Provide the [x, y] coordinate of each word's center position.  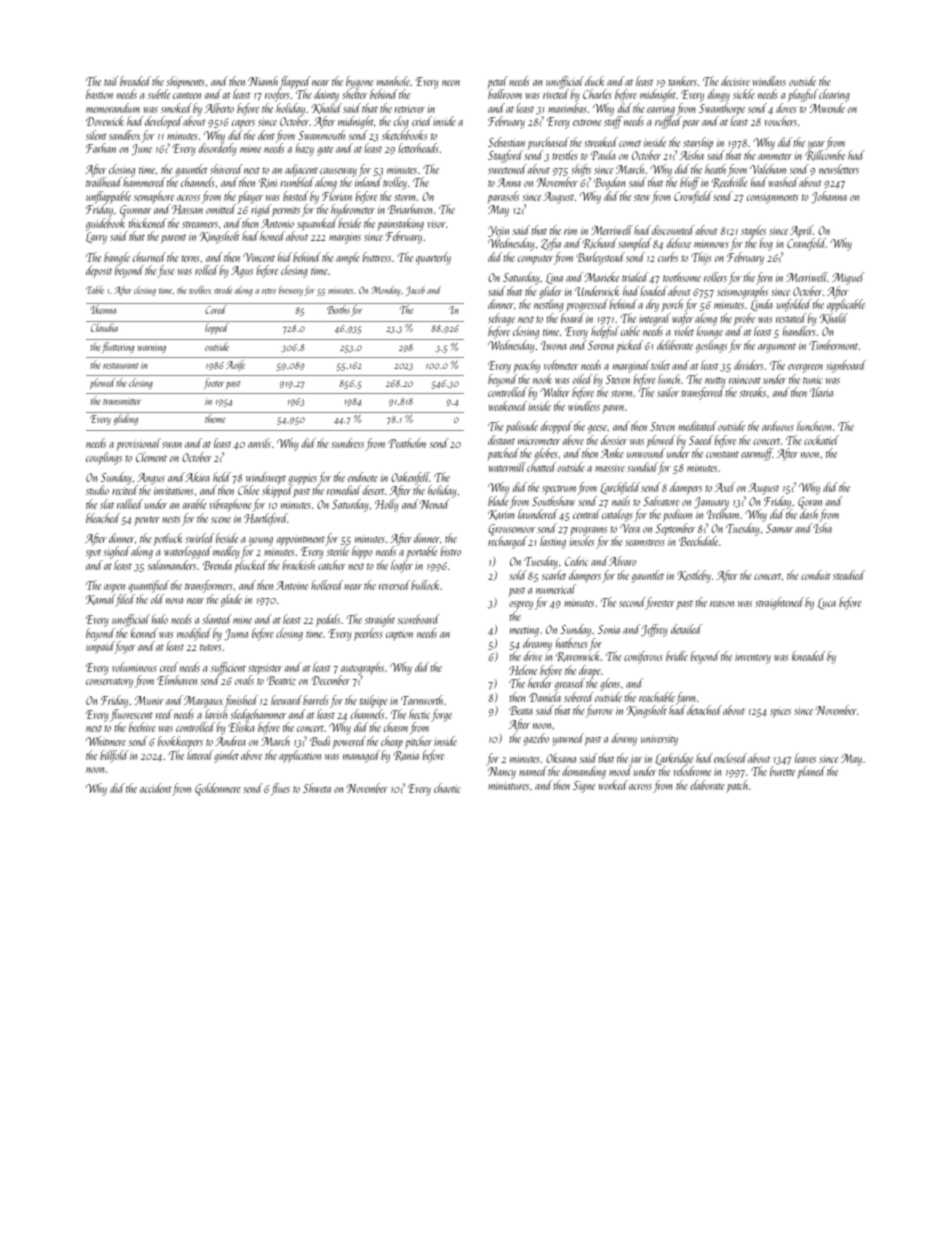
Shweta [317, 788]
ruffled [668, 122]
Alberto [219, 108]
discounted [673, 230]
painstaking [400, 225]
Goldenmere [218, 789]
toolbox [200, 290]
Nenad [435, 504]
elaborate [707, 785]
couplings [104, 458]
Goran [810, 503]
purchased [548, 143]
